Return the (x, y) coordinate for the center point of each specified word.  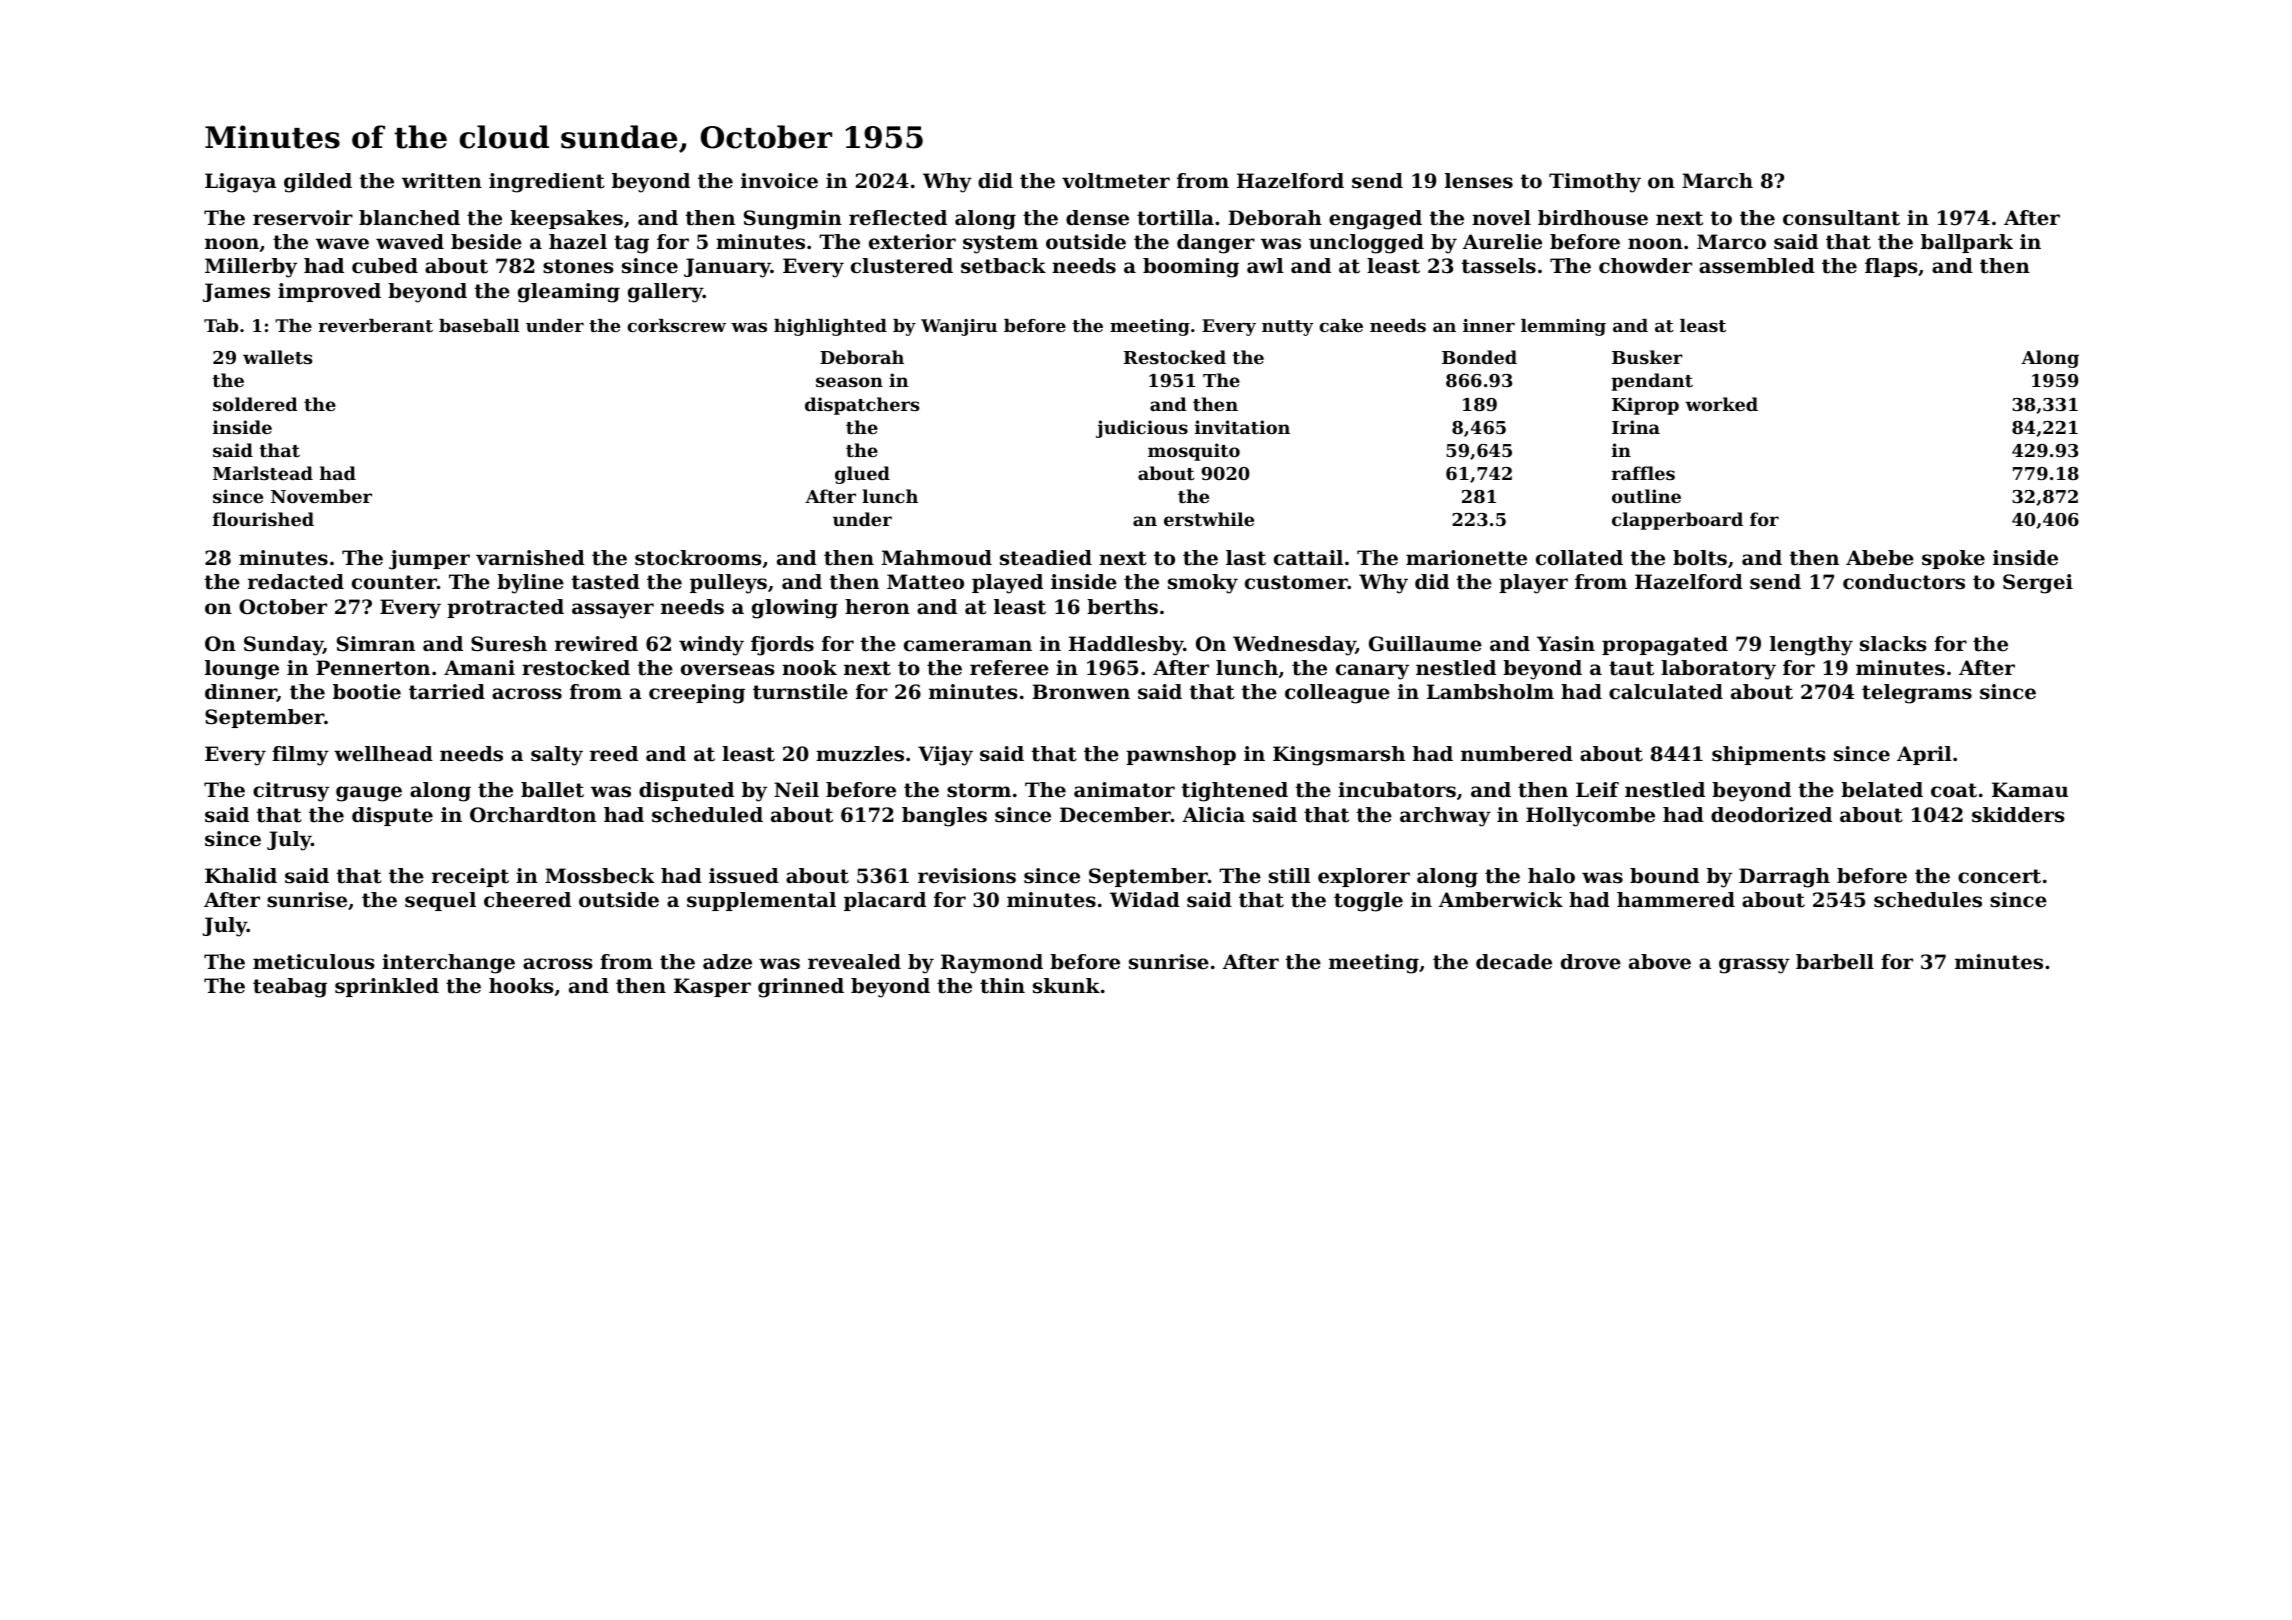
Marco (1731, 242)
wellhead (383, 754)
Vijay (945, 756)
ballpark (1967, 243)
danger (1216, 244)
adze (727, 962)
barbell (1835, 962)
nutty (1288, 328)
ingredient (547, 183)
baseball (479, 325)
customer (1296, 582)
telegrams (1917, 694)
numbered (1517, 754)
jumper (429, 560)
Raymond (992, 964)
